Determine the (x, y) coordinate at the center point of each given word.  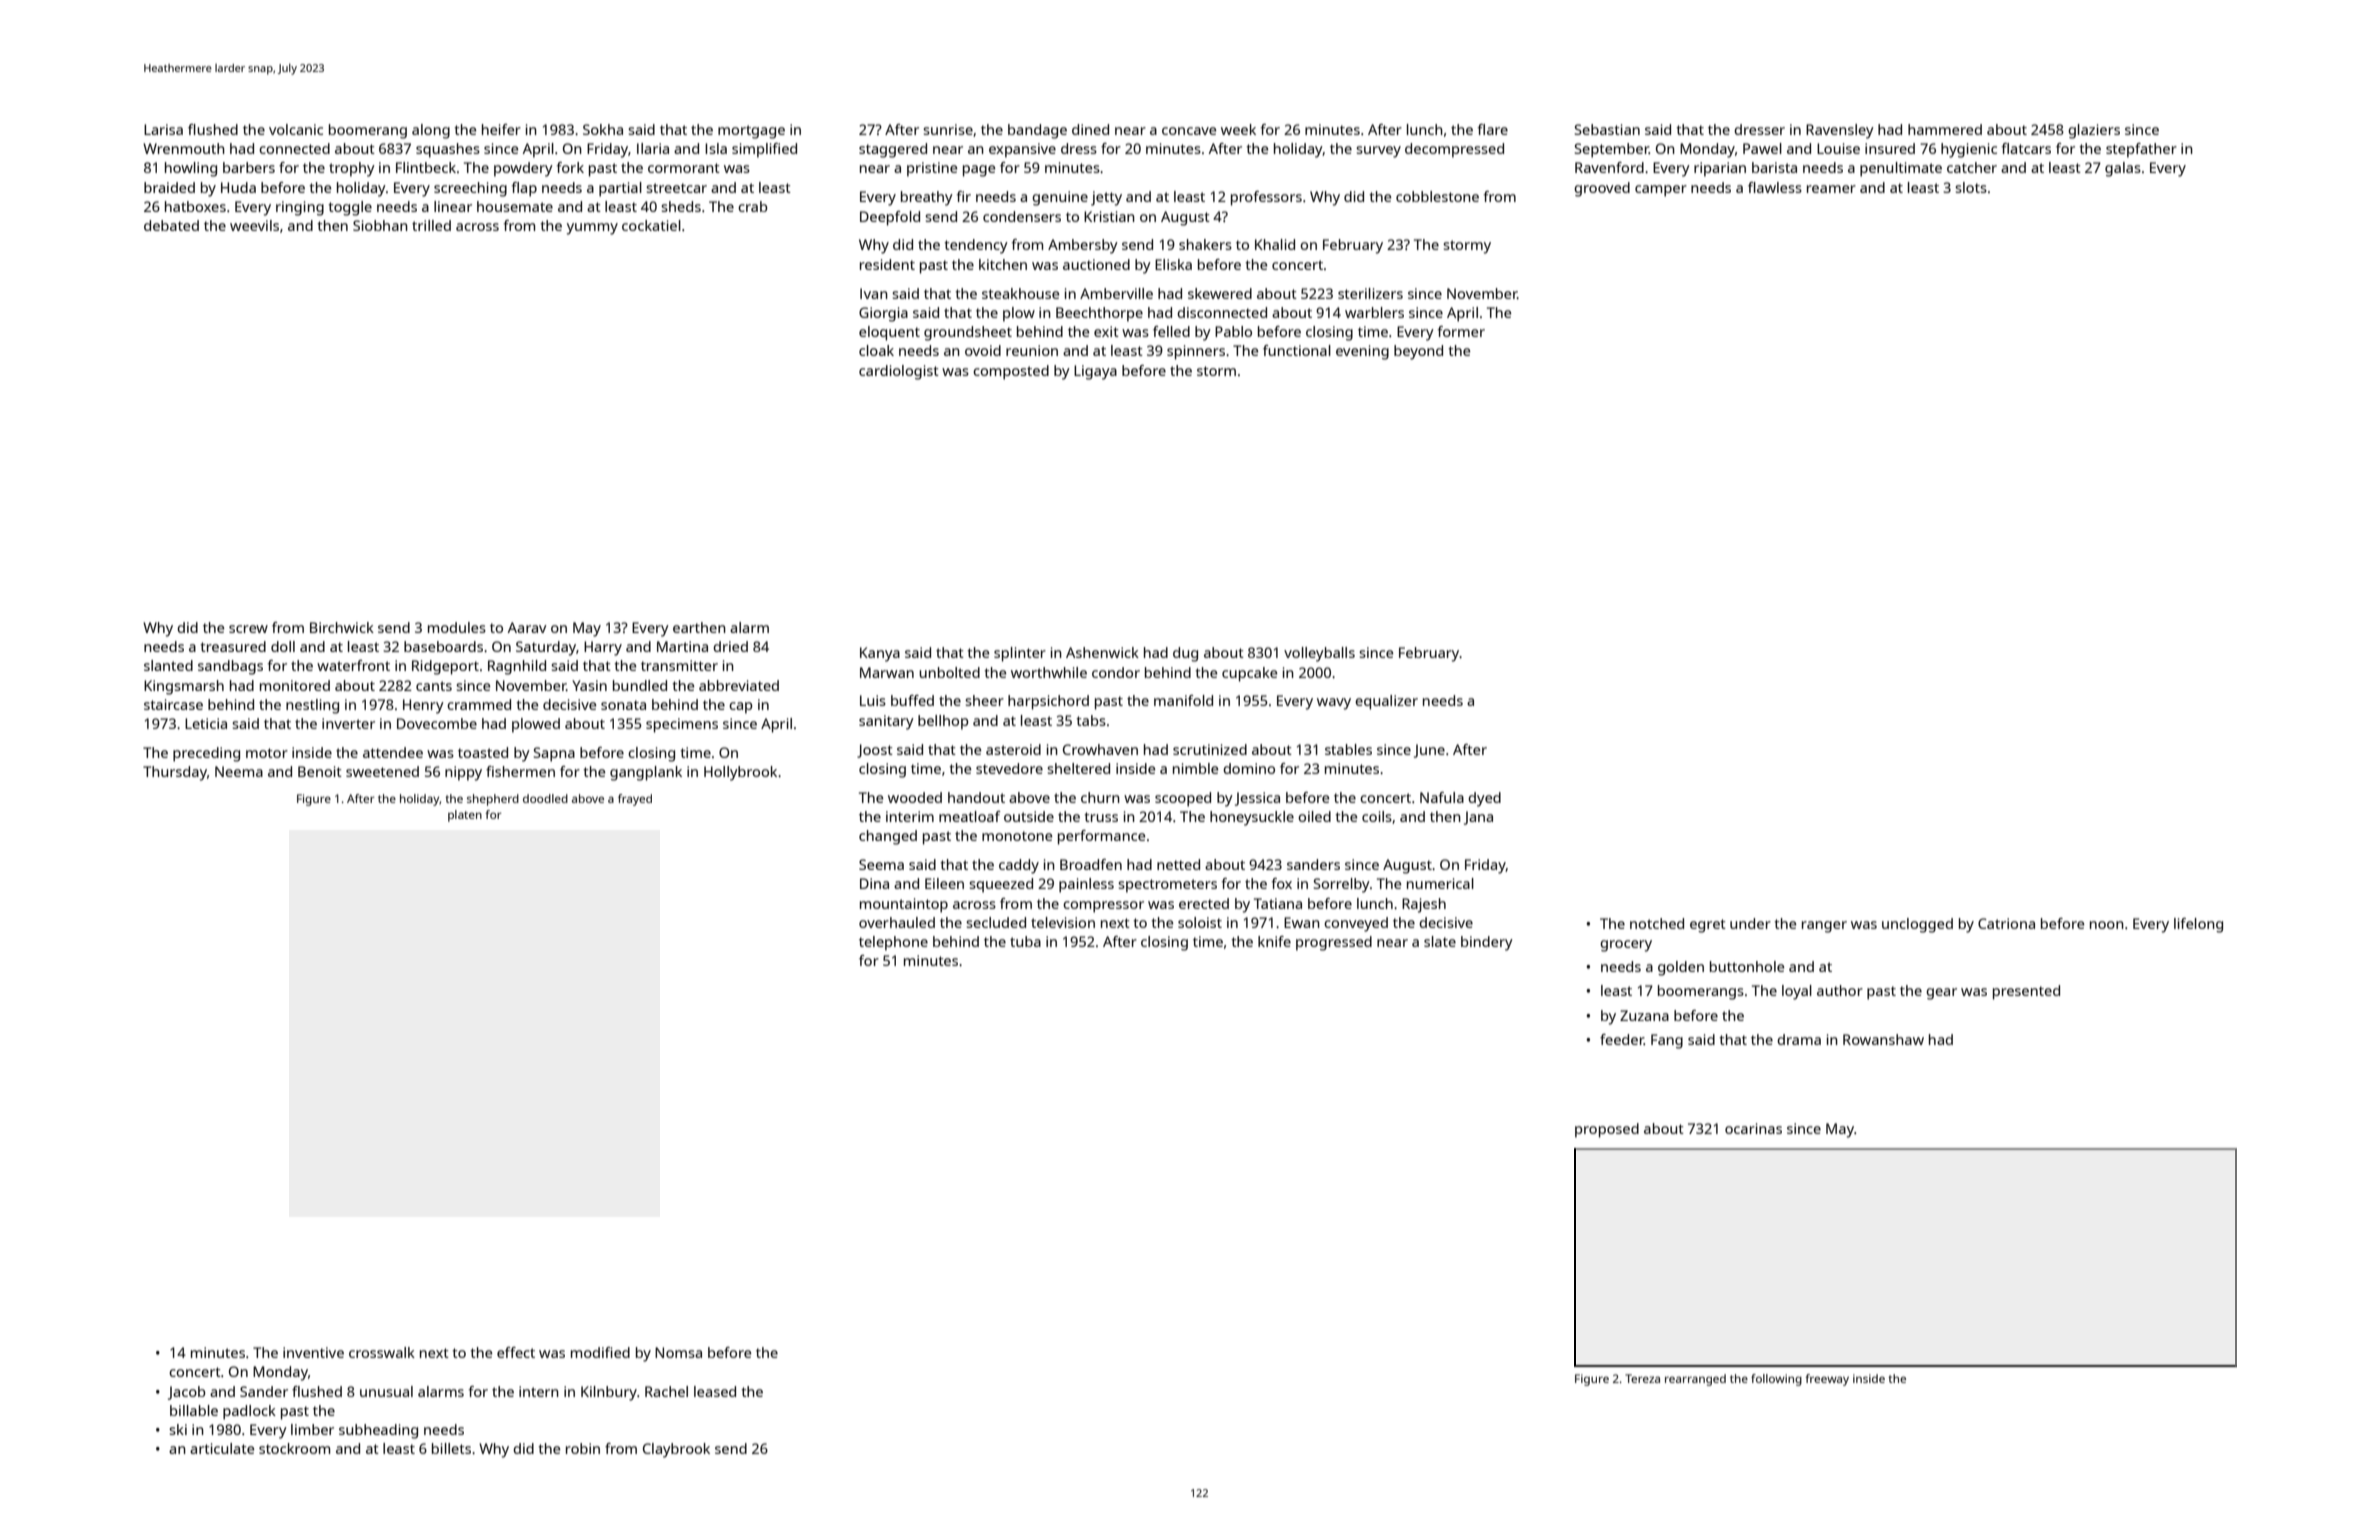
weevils (254, 225)
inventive (313, 1352)
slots (1971, 187)
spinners (1196, 352)
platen (465, 816)
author (1840, 990)
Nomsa (678, 1352)
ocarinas (1753, 1128)
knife (1274, 941)
